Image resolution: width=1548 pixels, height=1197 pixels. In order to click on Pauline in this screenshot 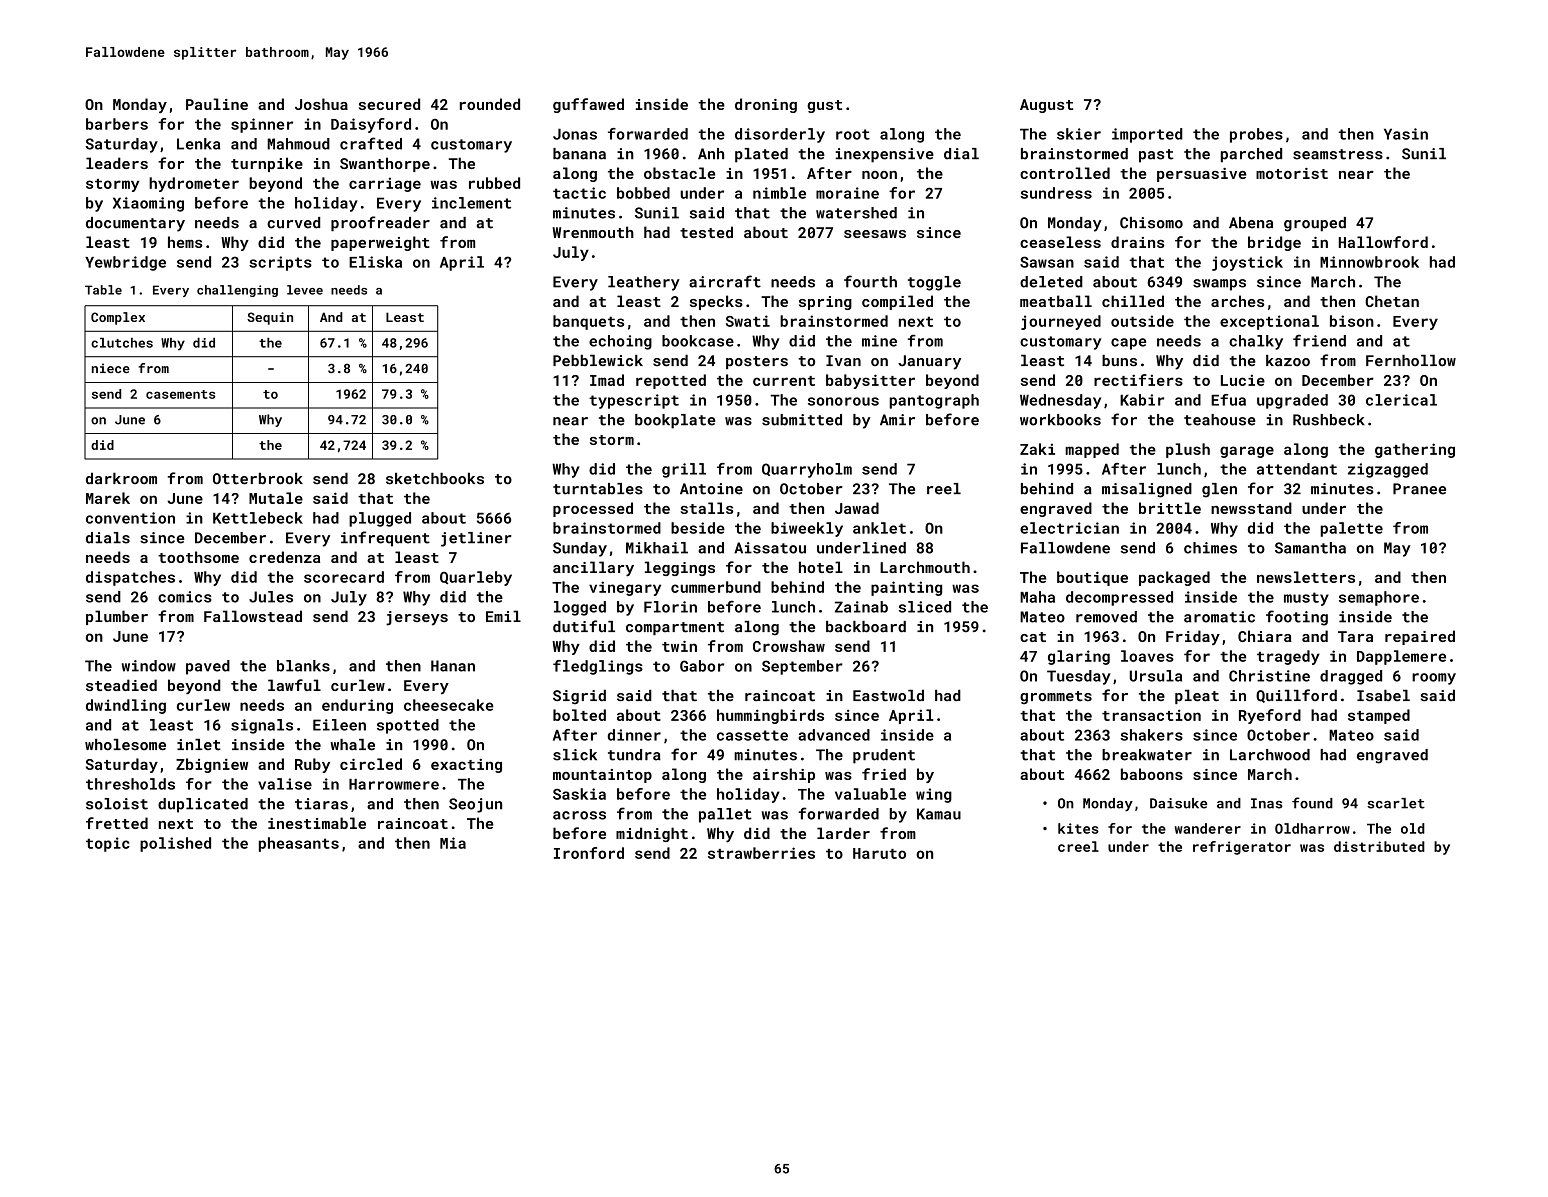, I will do `click(217, 104)`.
